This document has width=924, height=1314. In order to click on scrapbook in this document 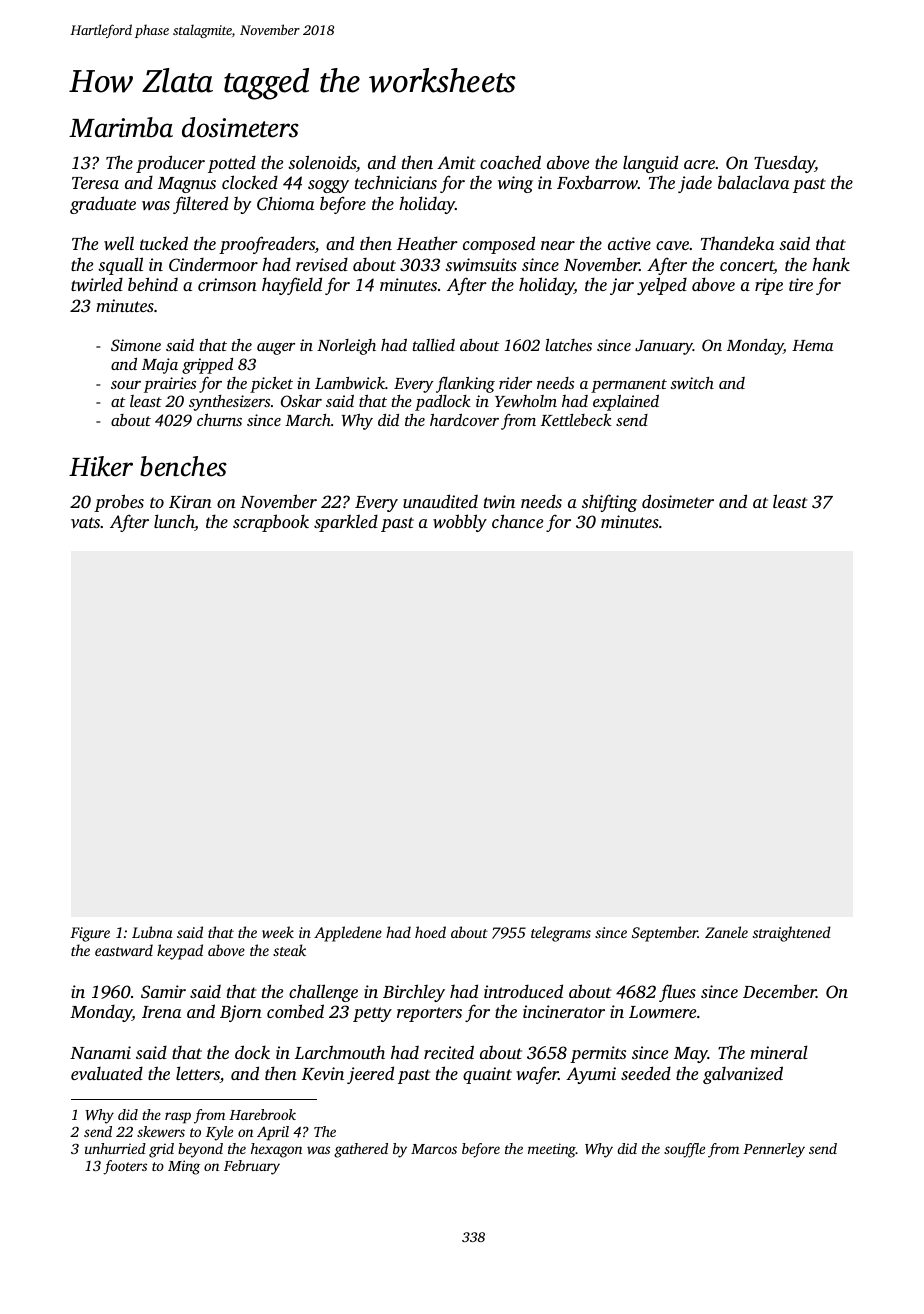, I will do `click(271, 523)`.
